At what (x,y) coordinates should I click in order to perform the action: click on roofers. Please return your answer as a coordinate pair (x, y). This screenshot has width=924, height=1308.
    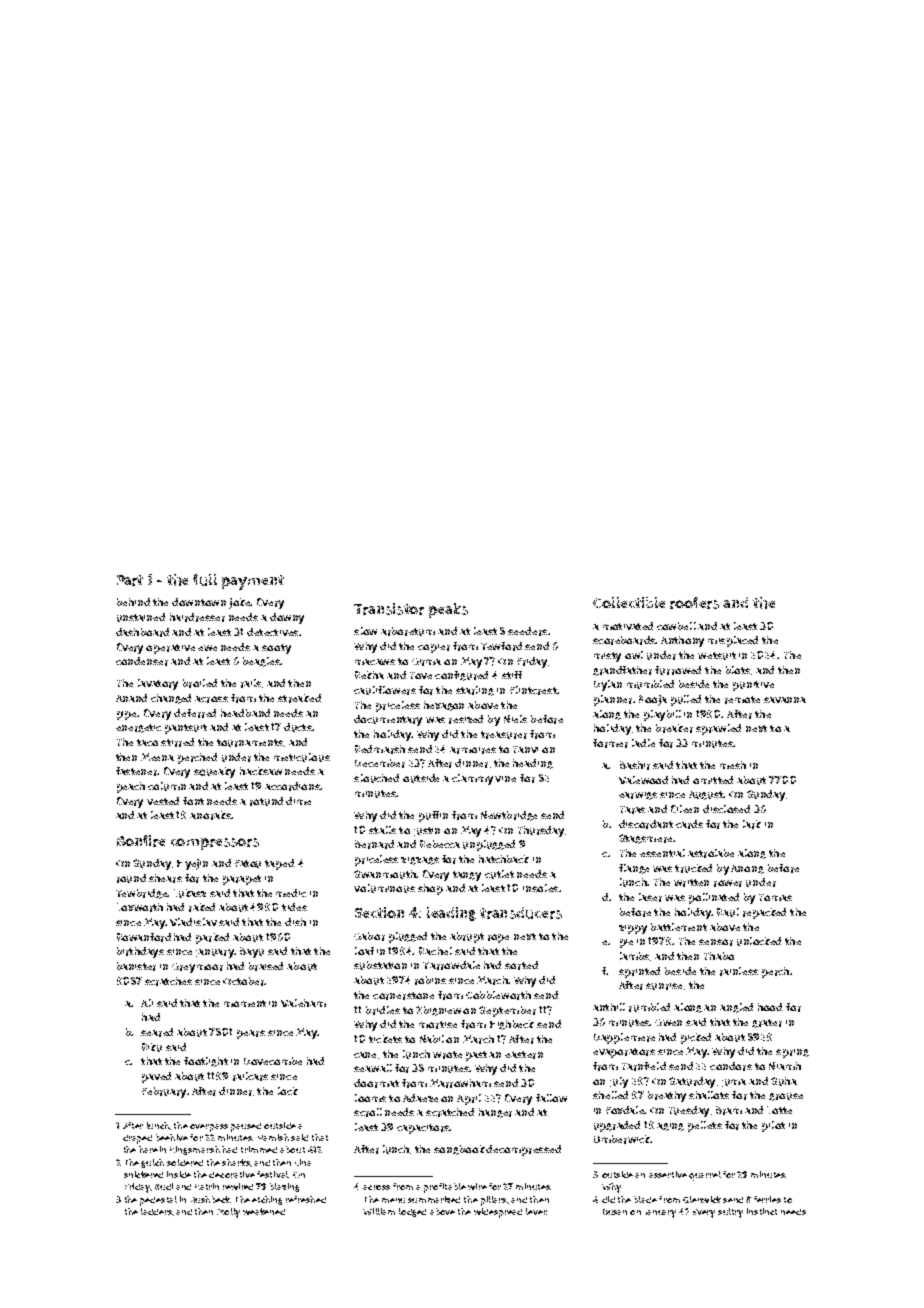
    Looking at the image, I should click on (694, 603).
